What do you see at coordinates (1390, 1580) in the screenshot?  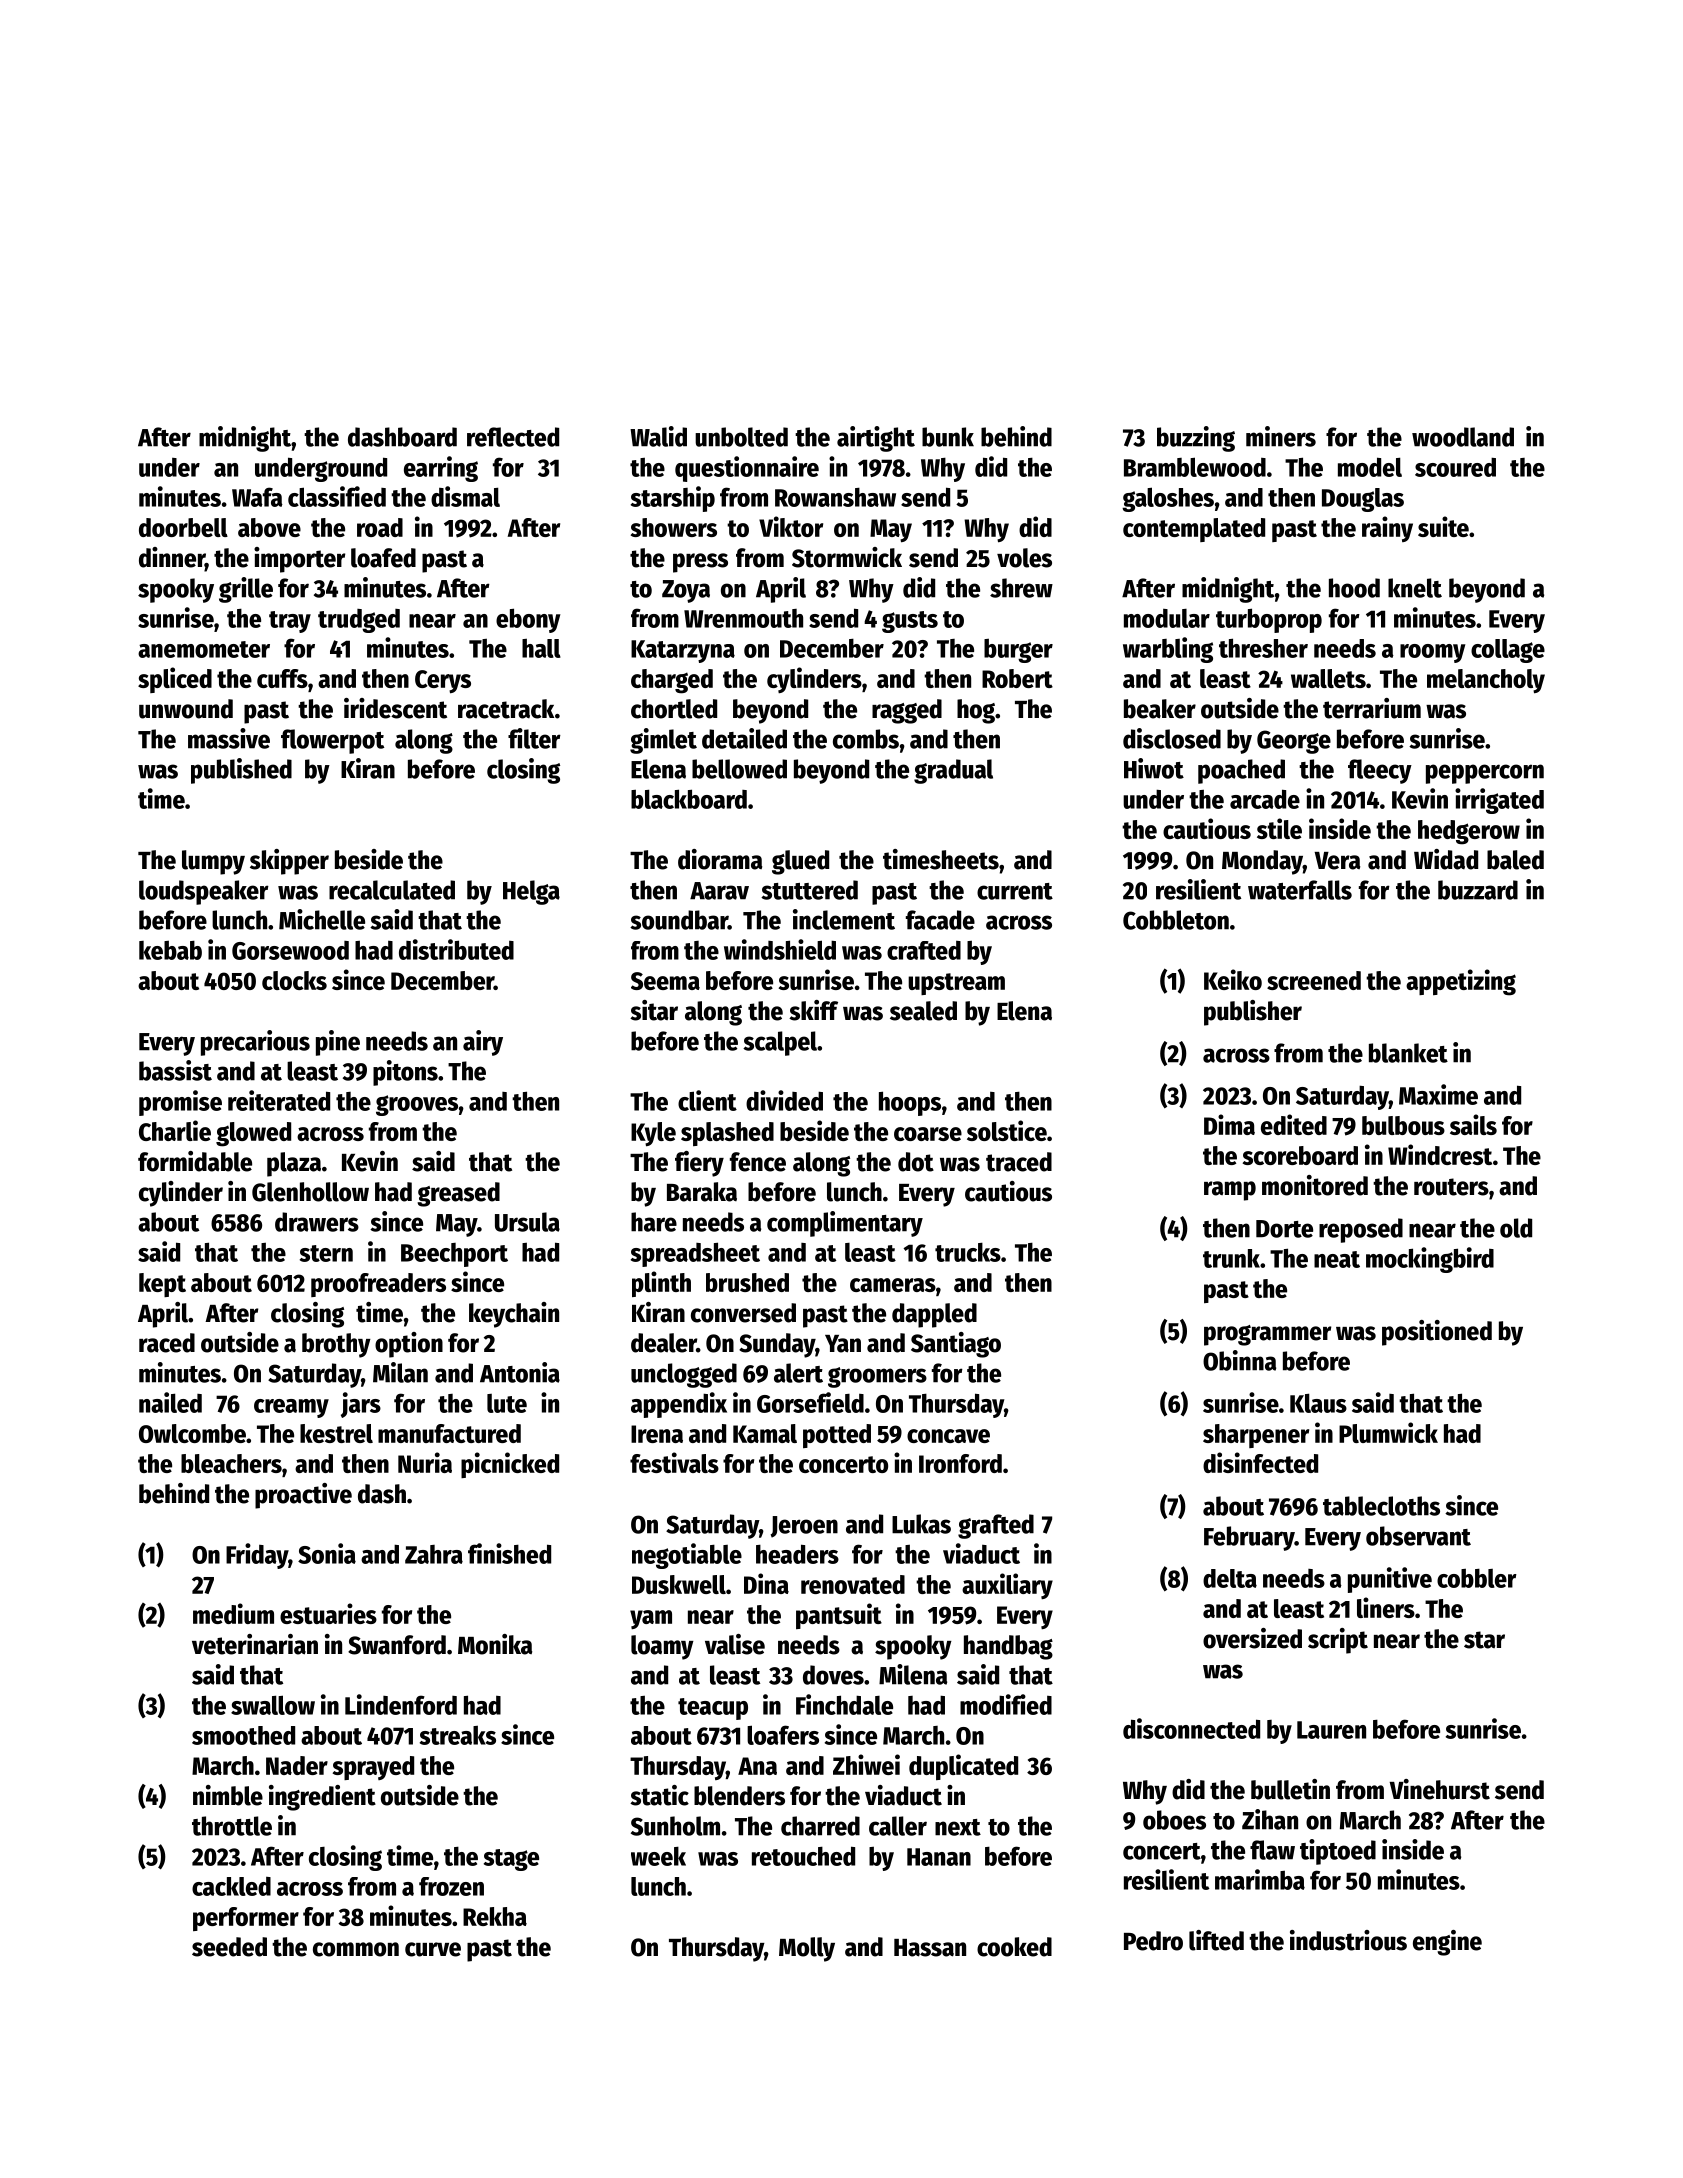 I see `punitive` at bounding box center [1390, 1580].
